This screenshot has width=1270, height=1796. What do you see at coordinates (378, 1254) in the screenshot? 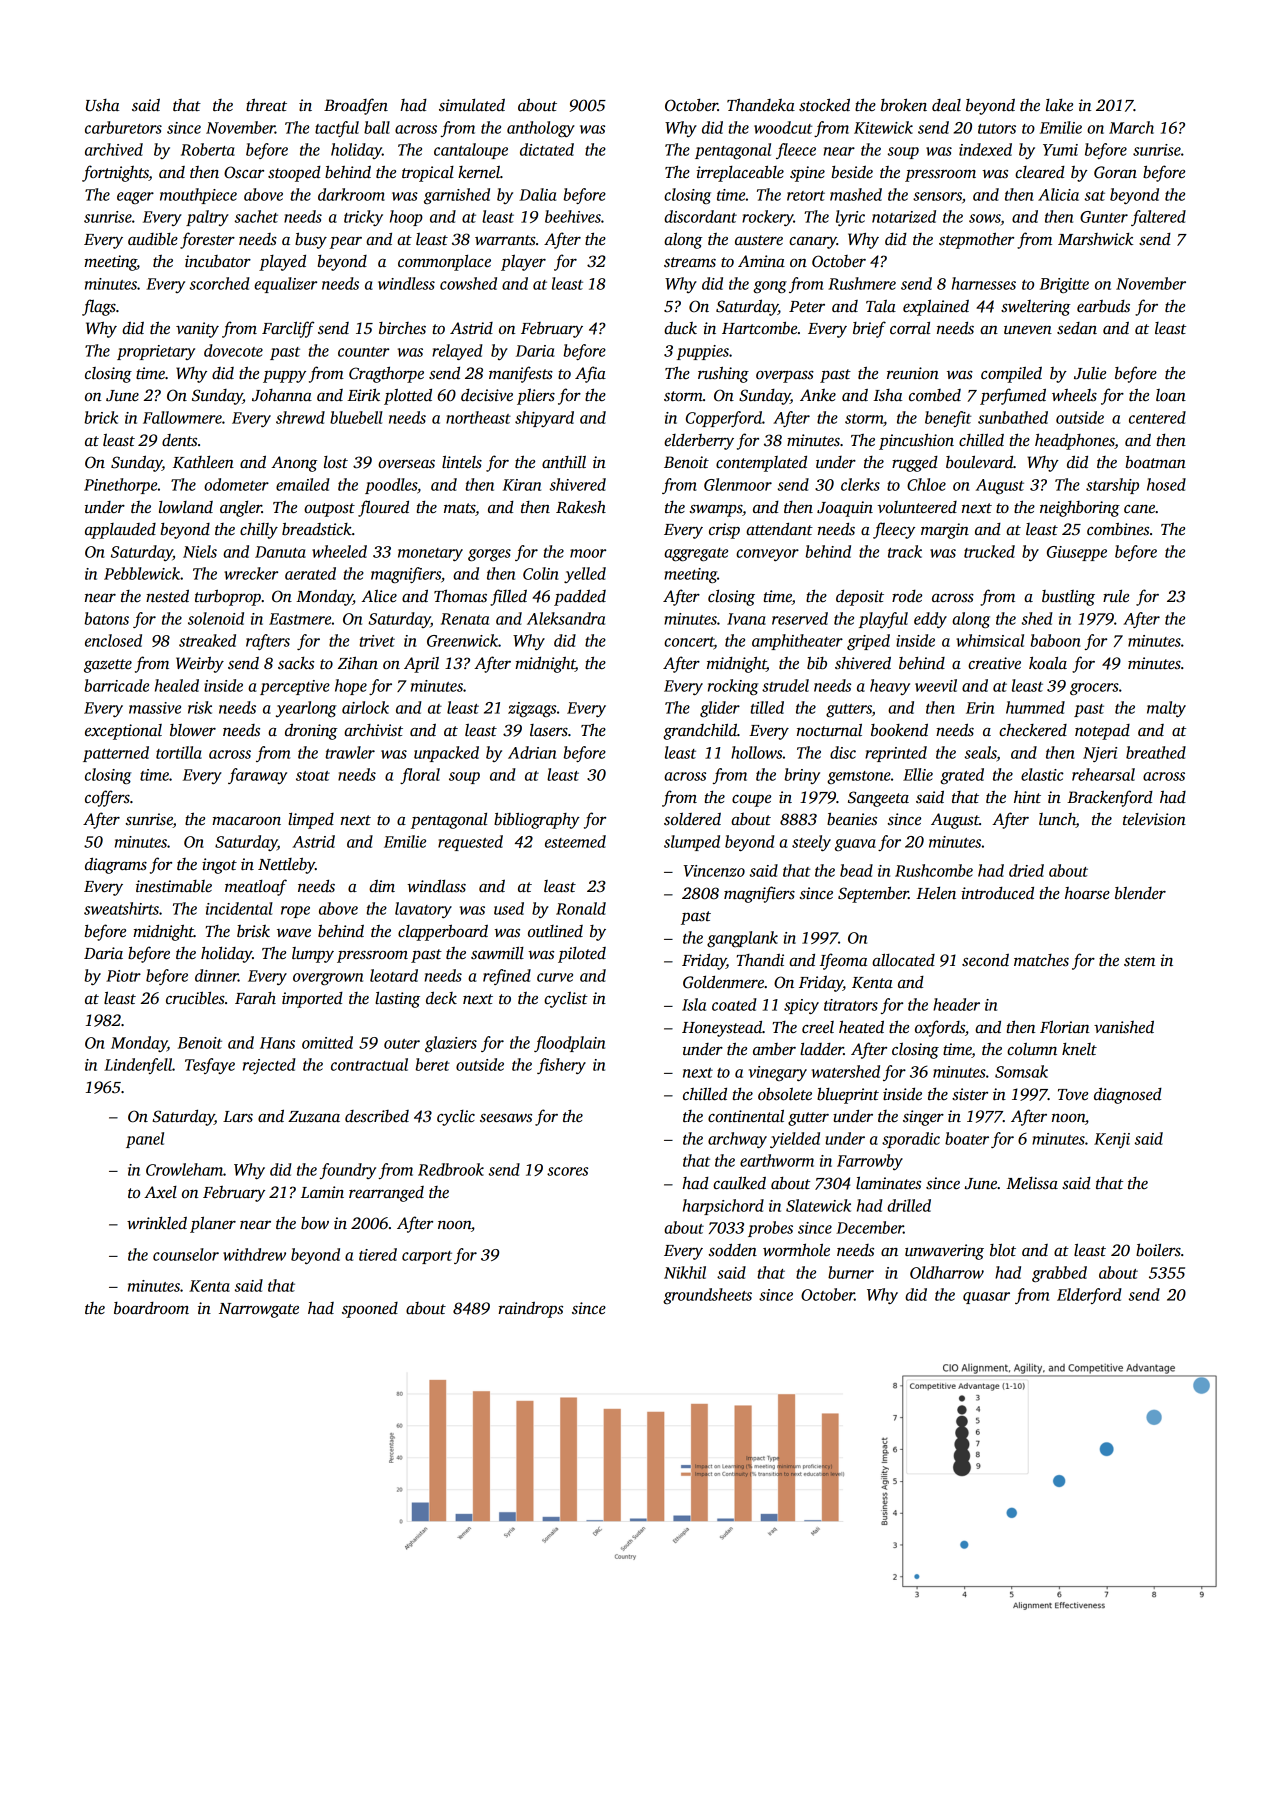
I see `tiered` at bounding box center [378, 1254].
